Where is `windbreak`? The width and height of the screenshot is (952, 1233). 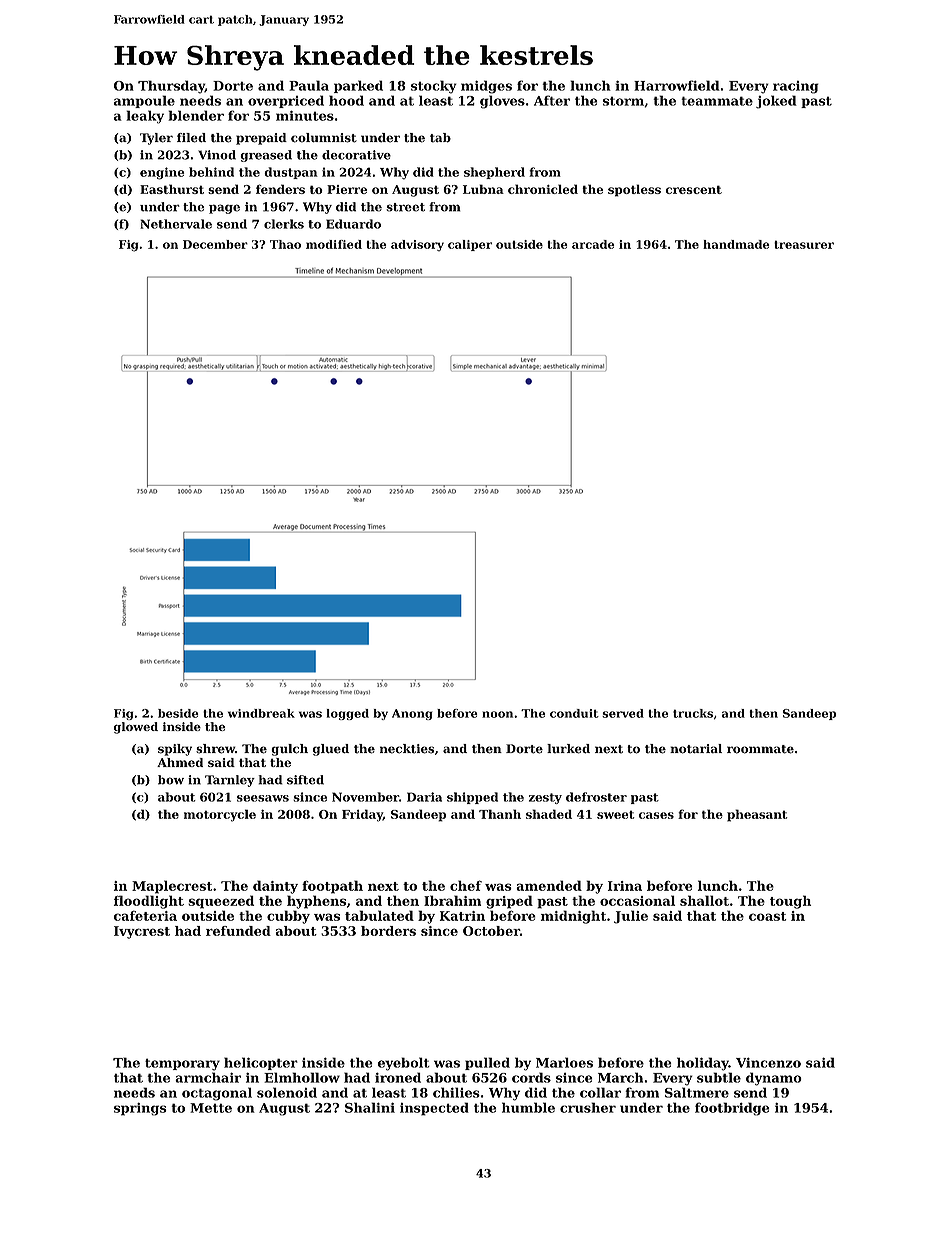
windbreak is located at coordinates (261, 713).
